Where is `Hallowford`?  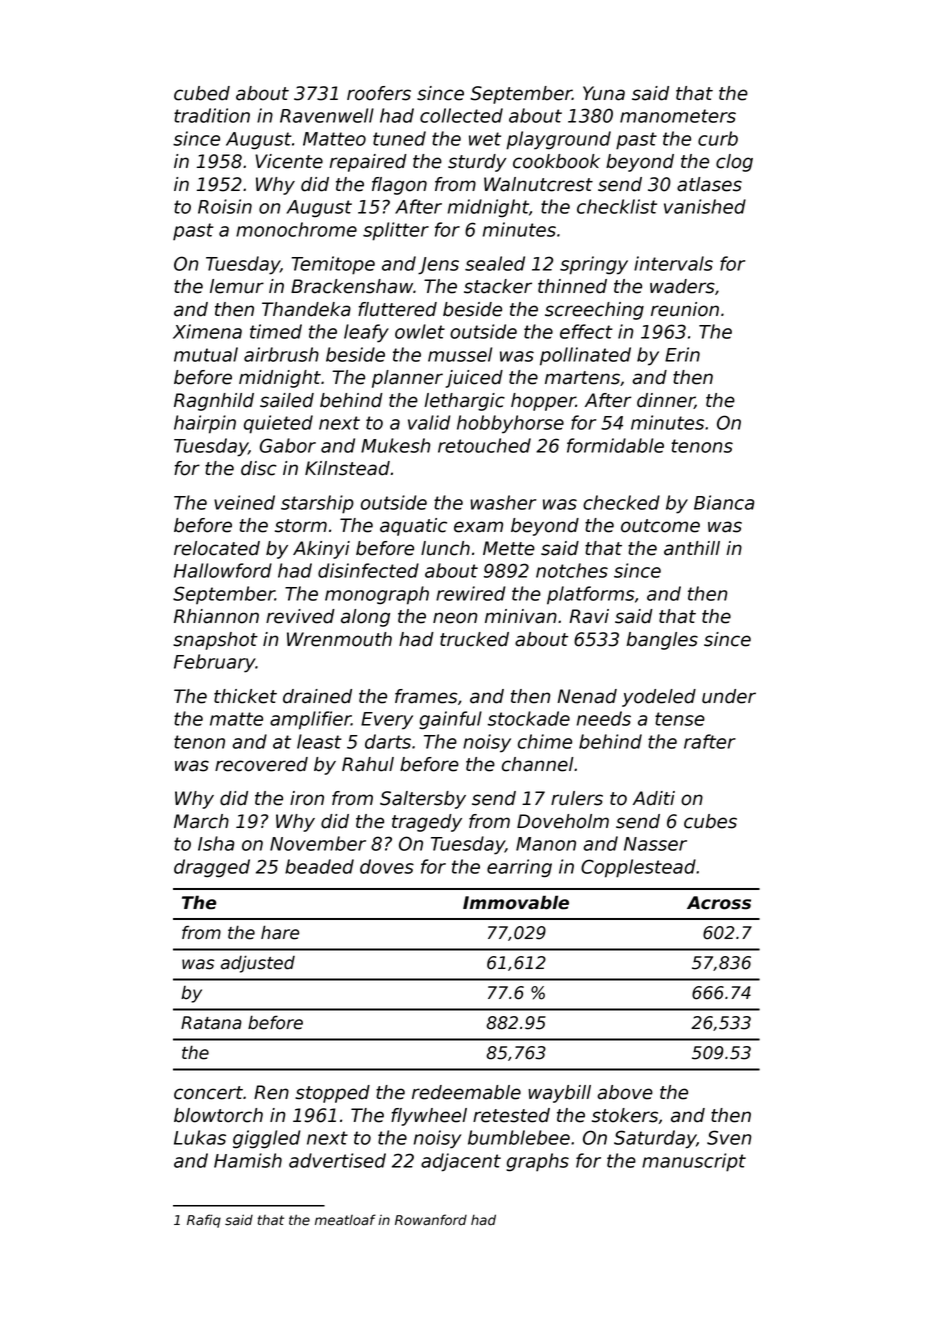
Hallowford is located at coordinates (223, 570).
